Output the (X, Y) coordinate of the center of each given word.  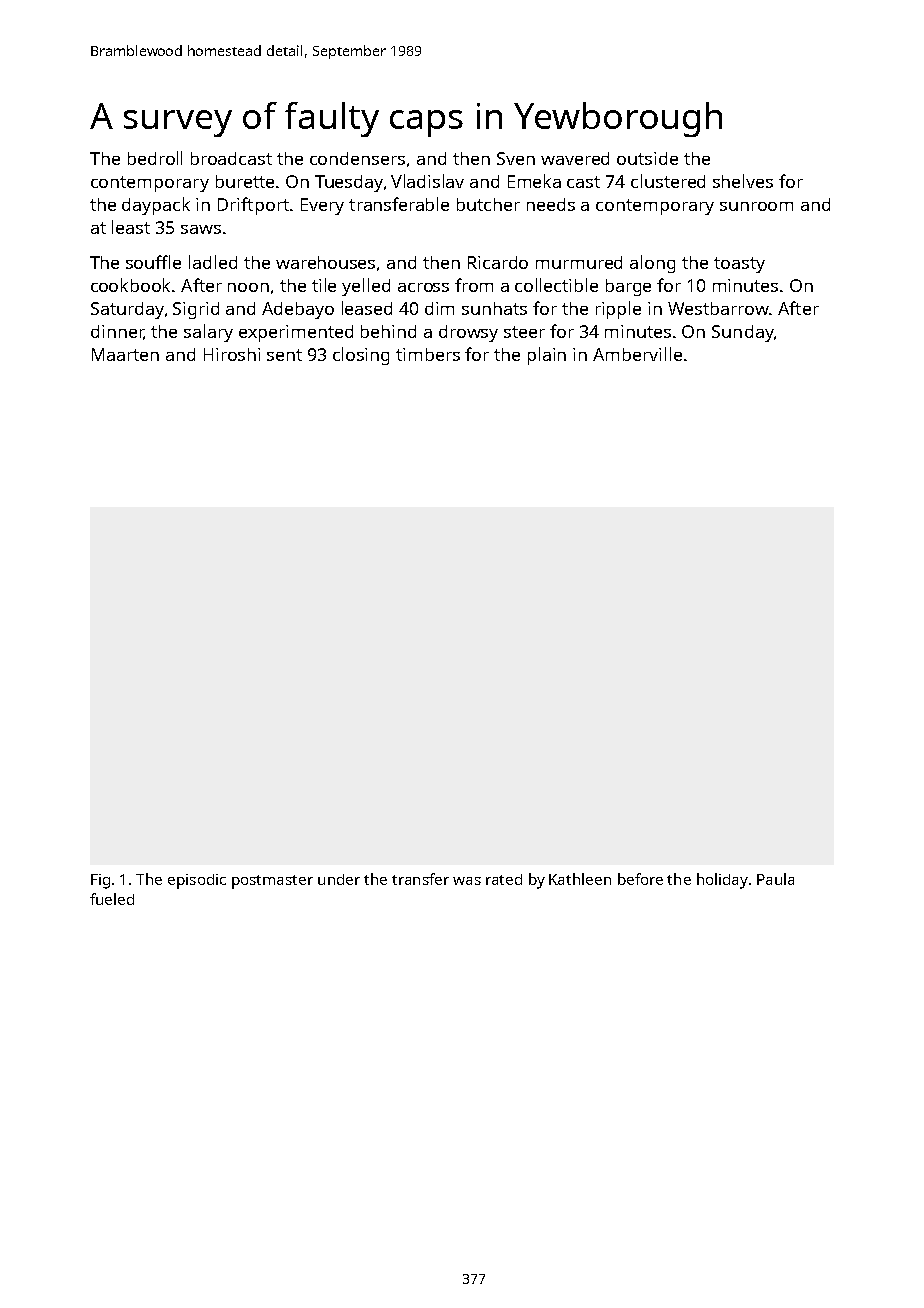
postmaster (272, 882)
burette (245, 181)
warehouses (325, 262)
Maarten (125, 354)
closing (361, 356)
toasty (739, 265)
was (467, 881)
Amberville (637, 354)
